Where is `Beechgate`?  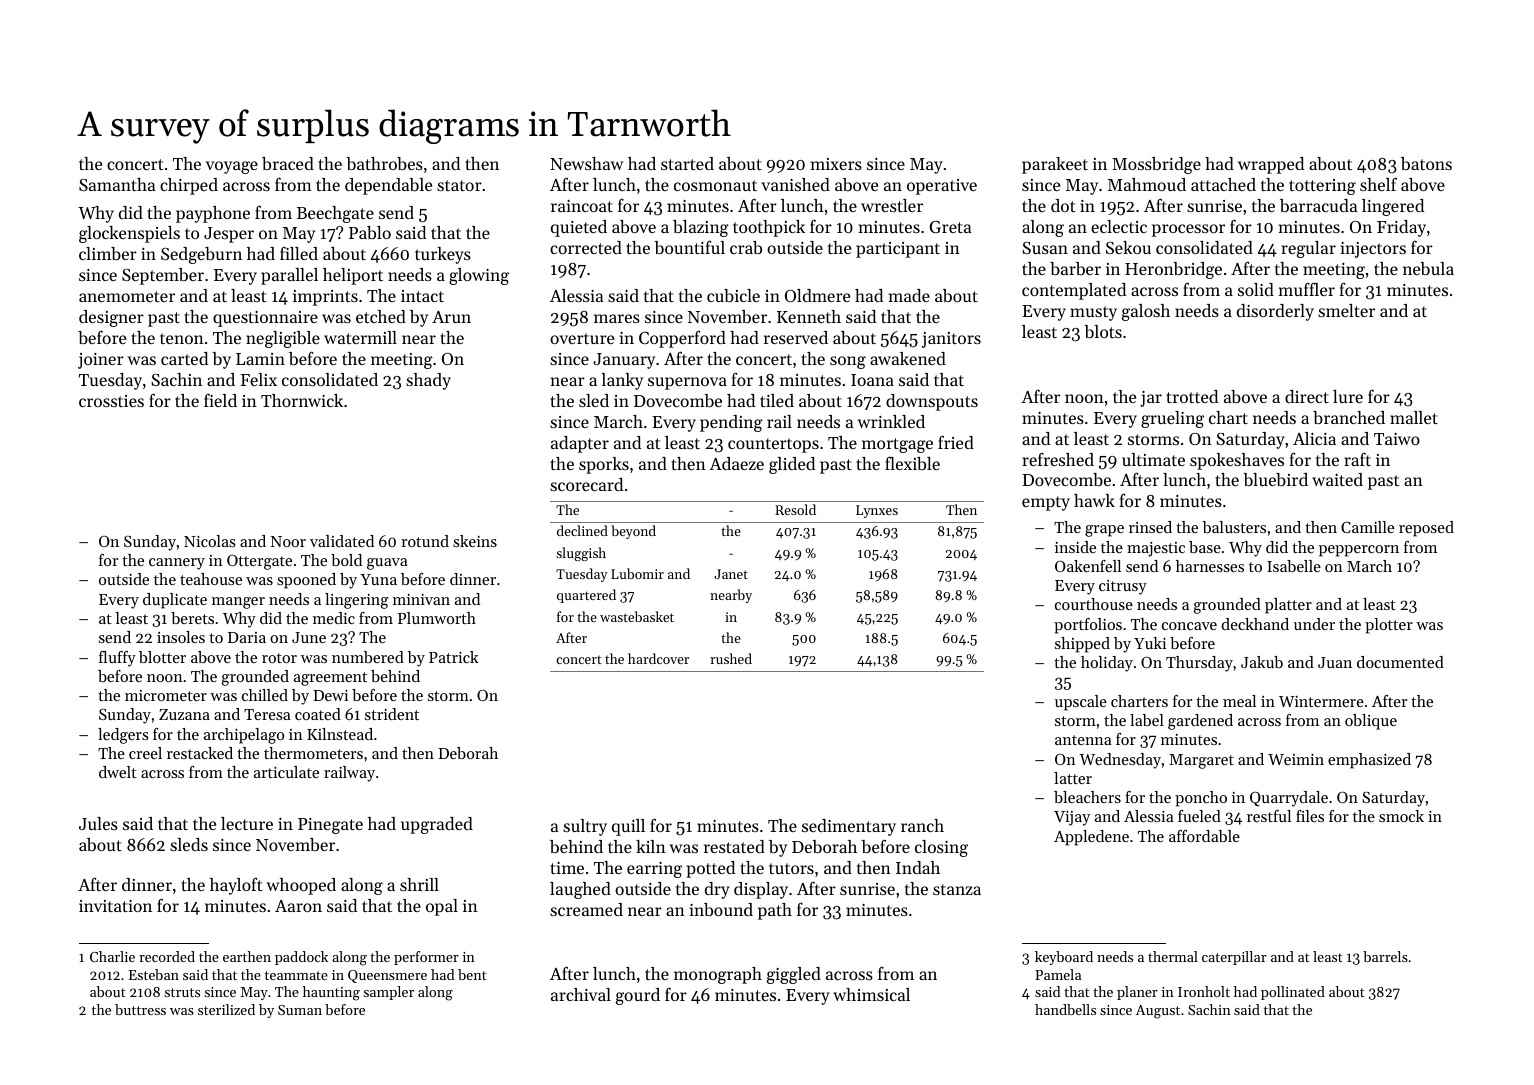 Beechgate is located at coordinates (335, 214).
